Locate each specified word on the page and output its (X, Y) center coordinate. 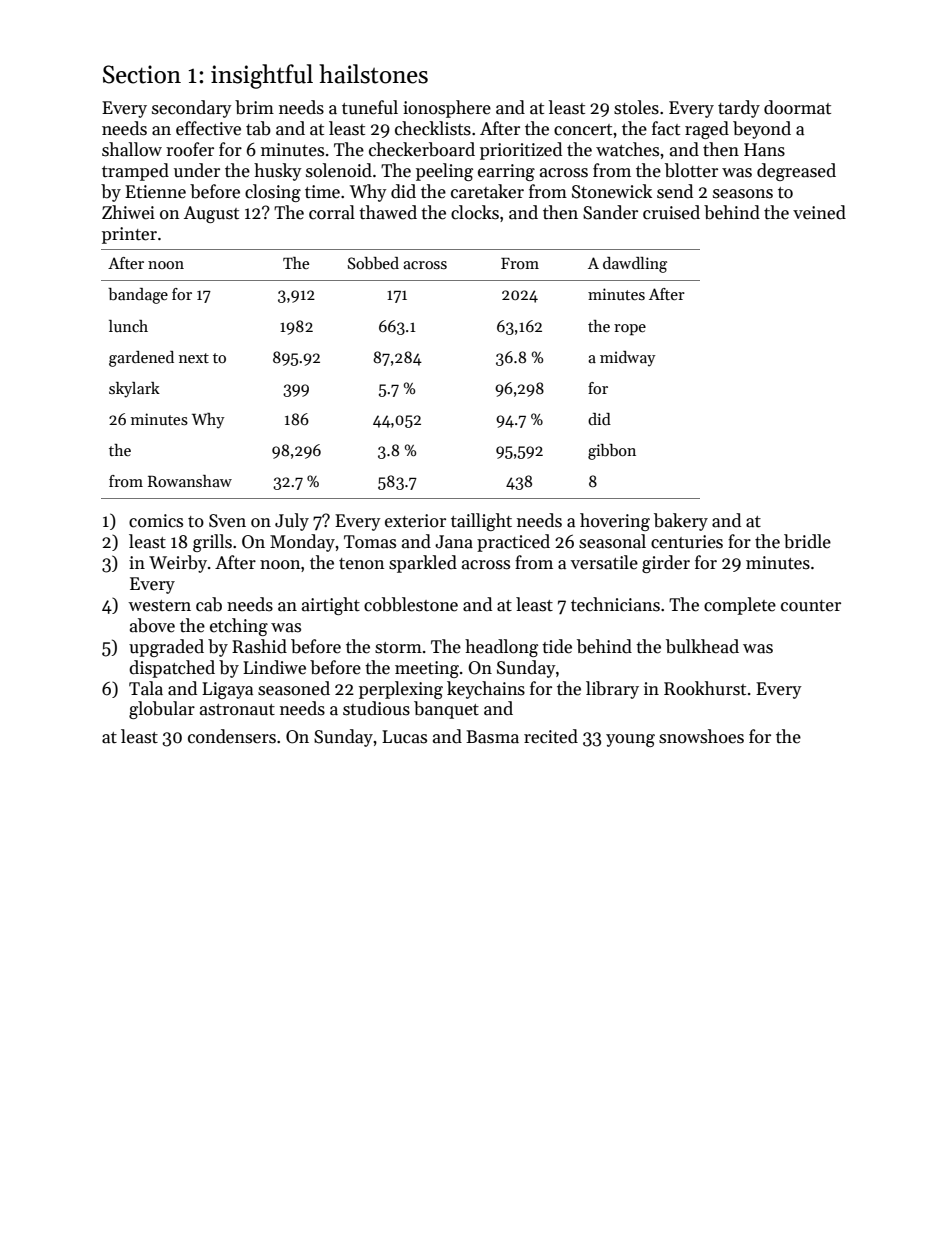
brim (254, 107)
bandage (138, 296)
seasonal (612, 541)
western (159, 606)
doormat (797, 107)
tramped (135, 172)
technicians (615, 604)
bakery (681, 522)
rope (630, 330)
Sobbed (373, 263)
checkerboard (422, 149)
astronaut (237, 710)
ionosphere (447, 109)
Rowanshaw (190, 481)
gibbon (612, 452)
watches (627, 149)
